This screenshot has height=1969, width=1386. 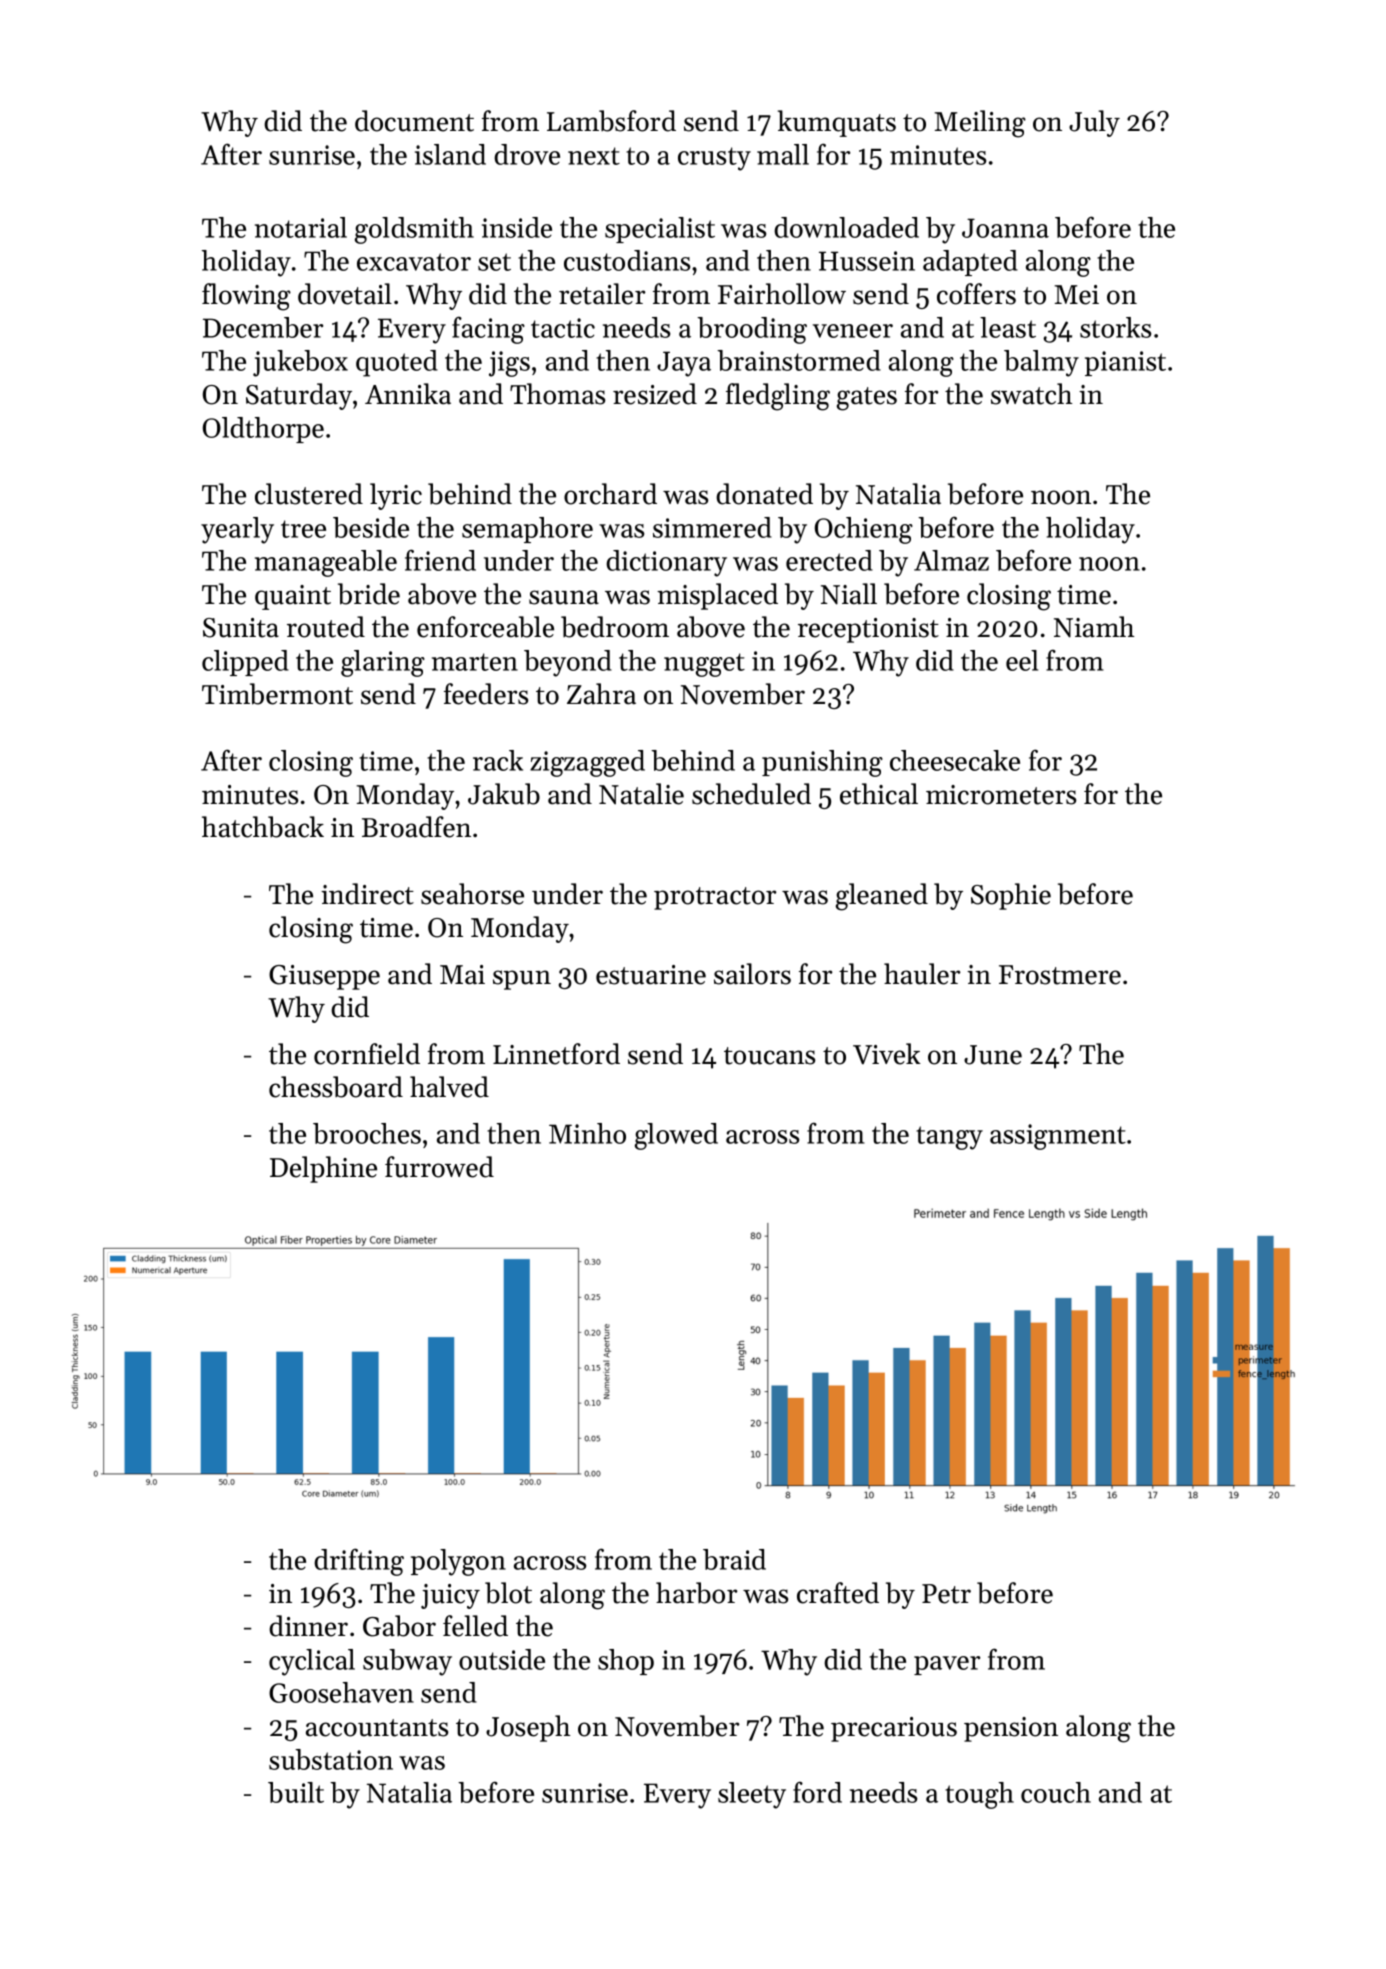 What do you see at coordinates (263, 827) in the screenshot?
I see `hatchback` at bounding box center [263, 827].
